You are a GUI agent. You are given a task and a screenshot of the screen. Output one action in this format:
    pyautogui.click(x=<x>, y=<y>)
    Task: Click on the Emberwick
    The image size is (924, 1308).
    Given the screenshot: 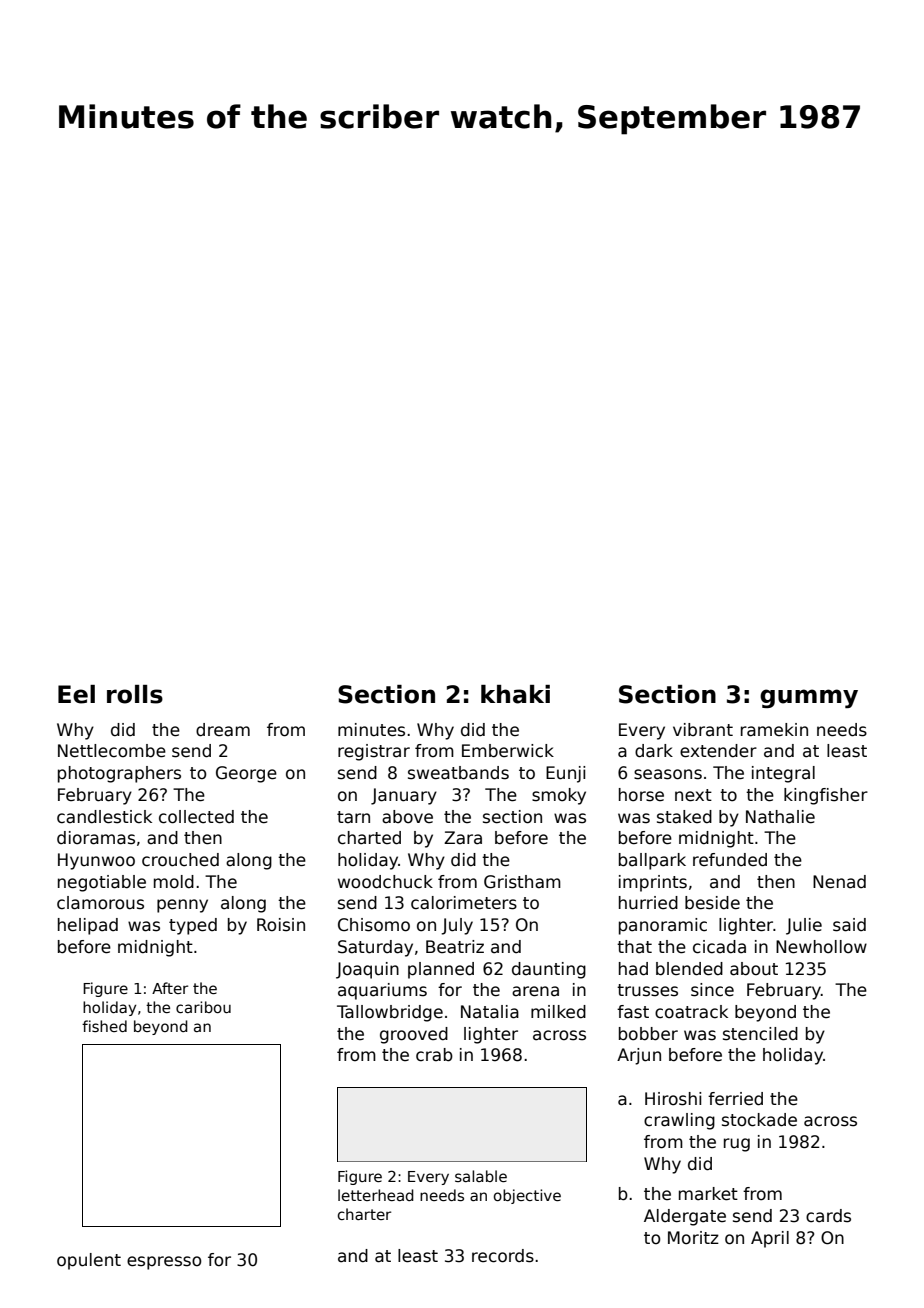 What is the action you would take?
    pyautogui.click(x=508, y=751)
